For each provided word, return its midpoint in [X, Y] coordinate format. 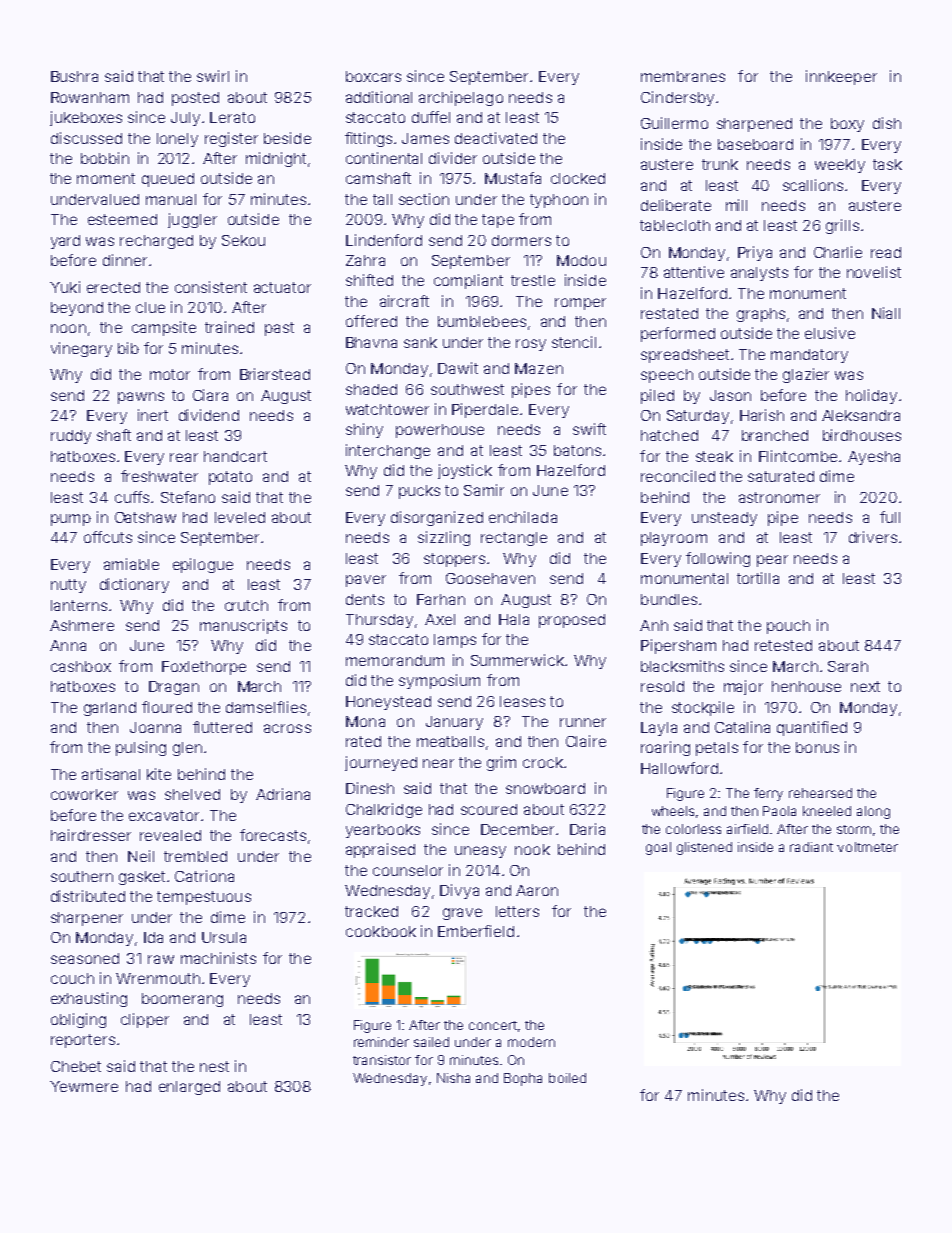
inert [153, 415]
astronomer [779, 497]
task [887, 164]
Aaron [537, 890]
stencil [574, 342]
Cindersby [677, 98]
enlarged [189, 1088]
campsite [164, 328]
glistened [704, 848]
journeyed [381, 763]
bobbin [105, 158]
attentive [694, 272]
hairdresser [91, 835]
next [865, 686]
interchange [388, 451]
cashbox [81, 666]
